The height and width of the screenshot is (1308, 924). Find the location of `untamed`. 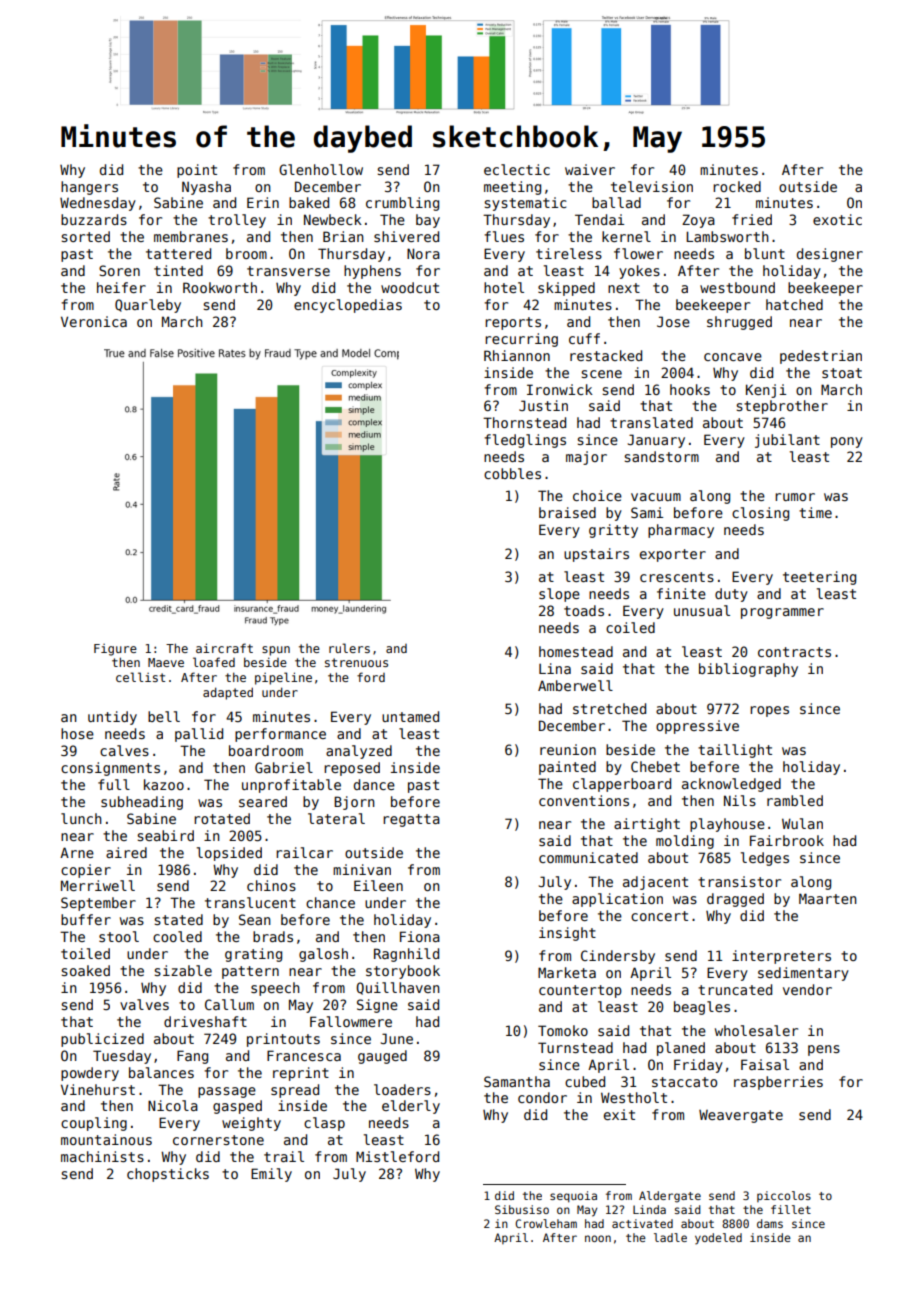

untamed is located at coordinates (410, 716).
